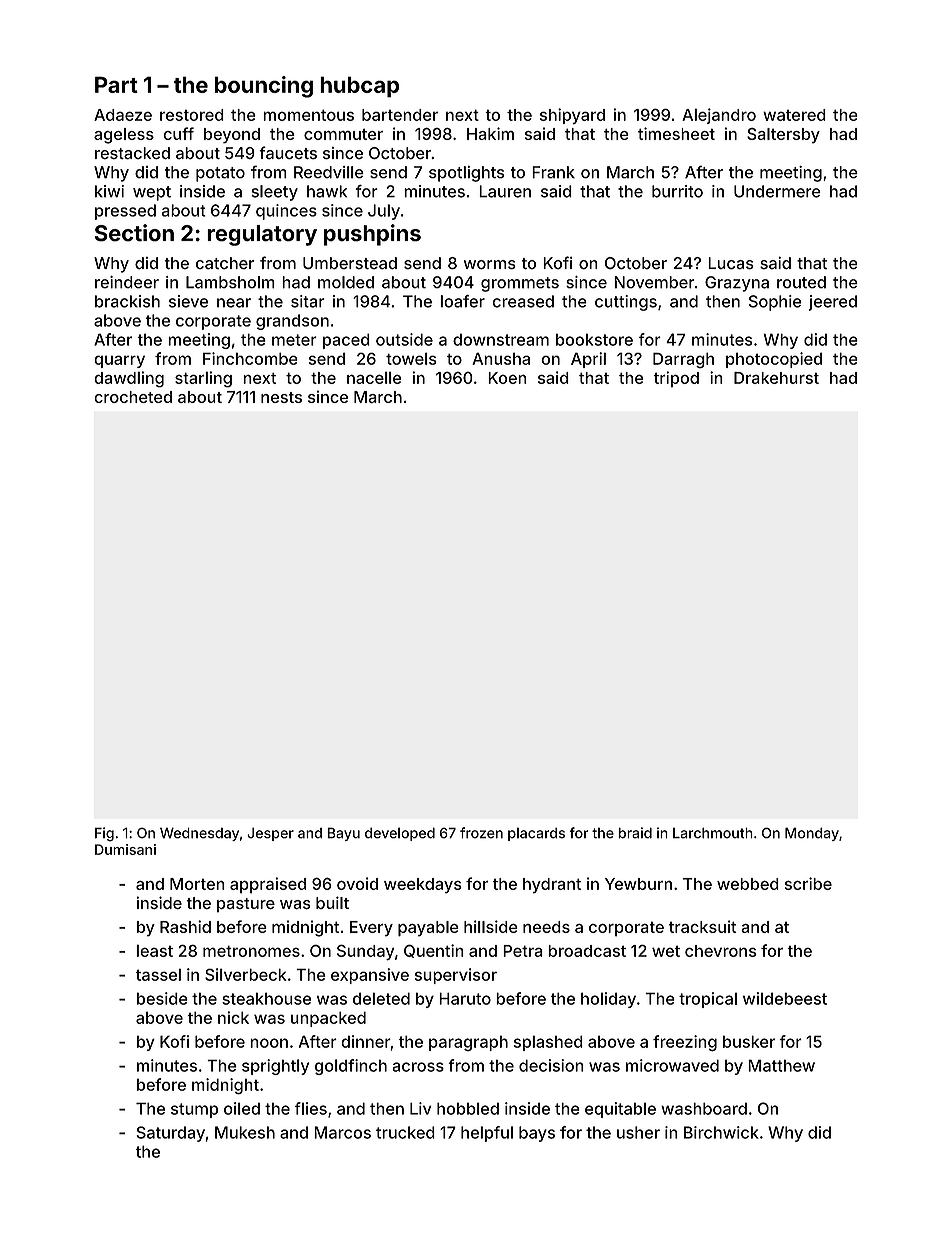  I want to click on Dumisani, so click(125, 849).
